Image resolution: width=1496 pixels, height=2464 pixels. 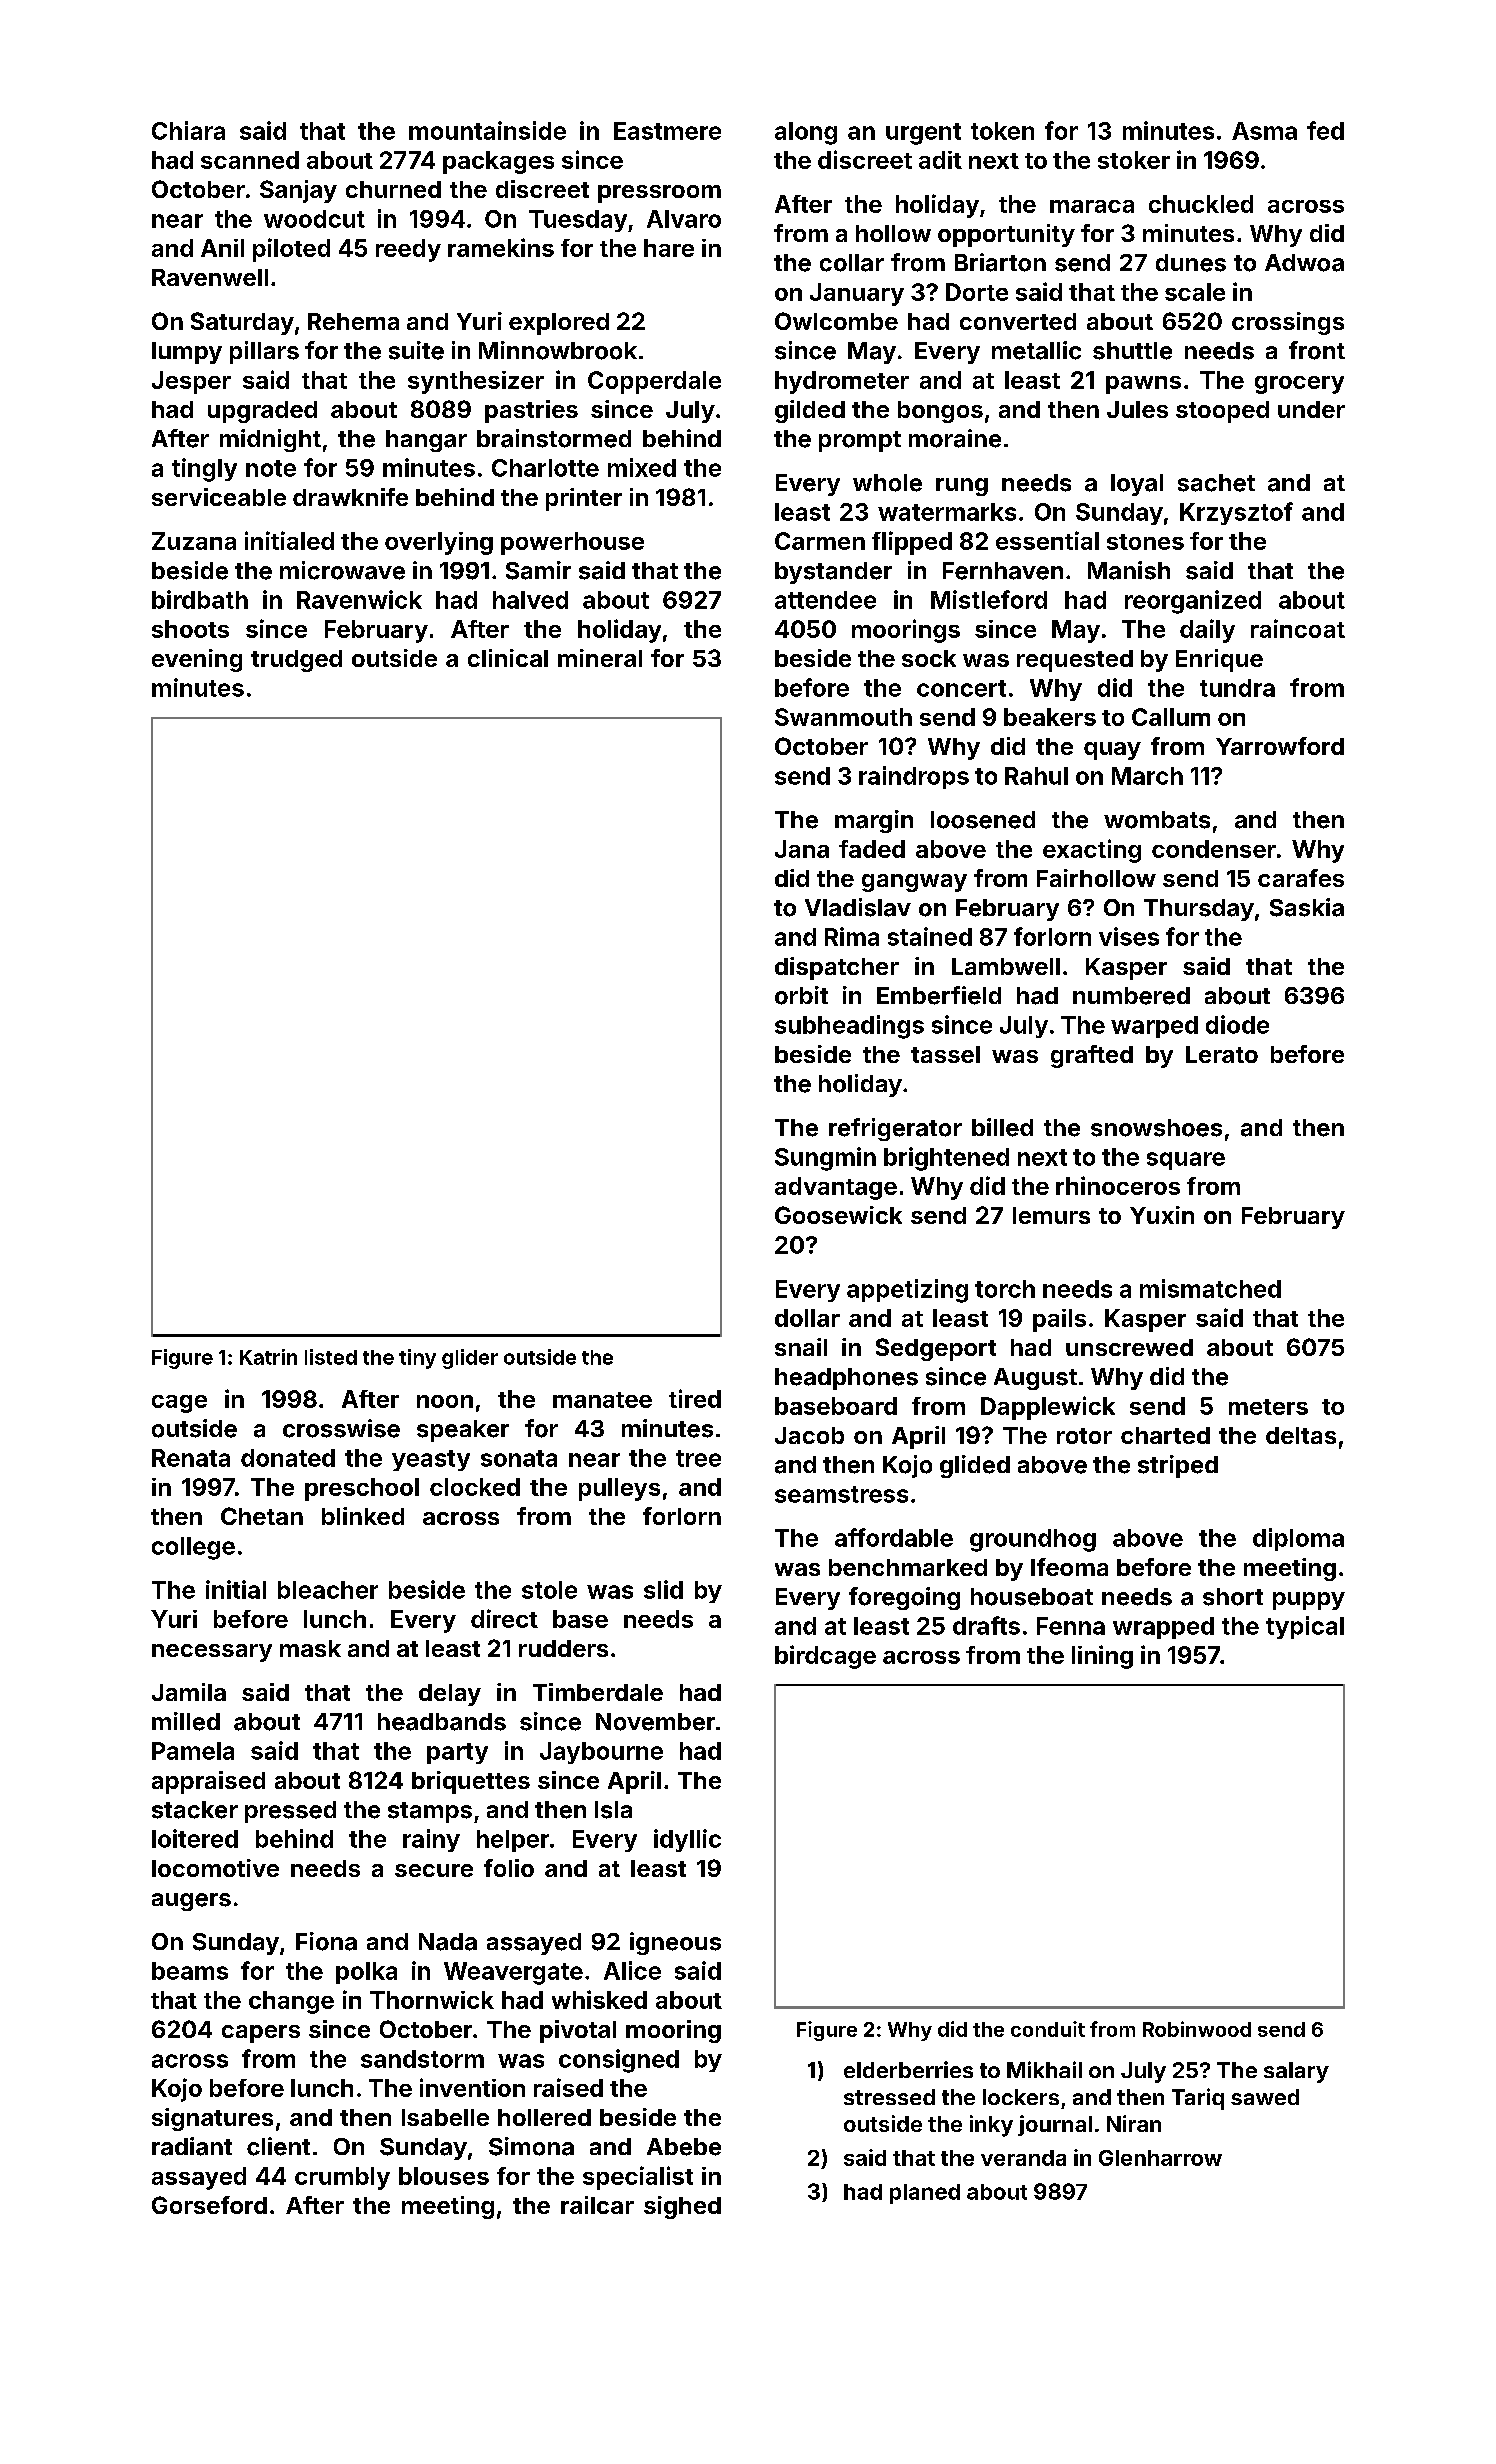 I want to click on tiny, so click(x=417, y=1359).
